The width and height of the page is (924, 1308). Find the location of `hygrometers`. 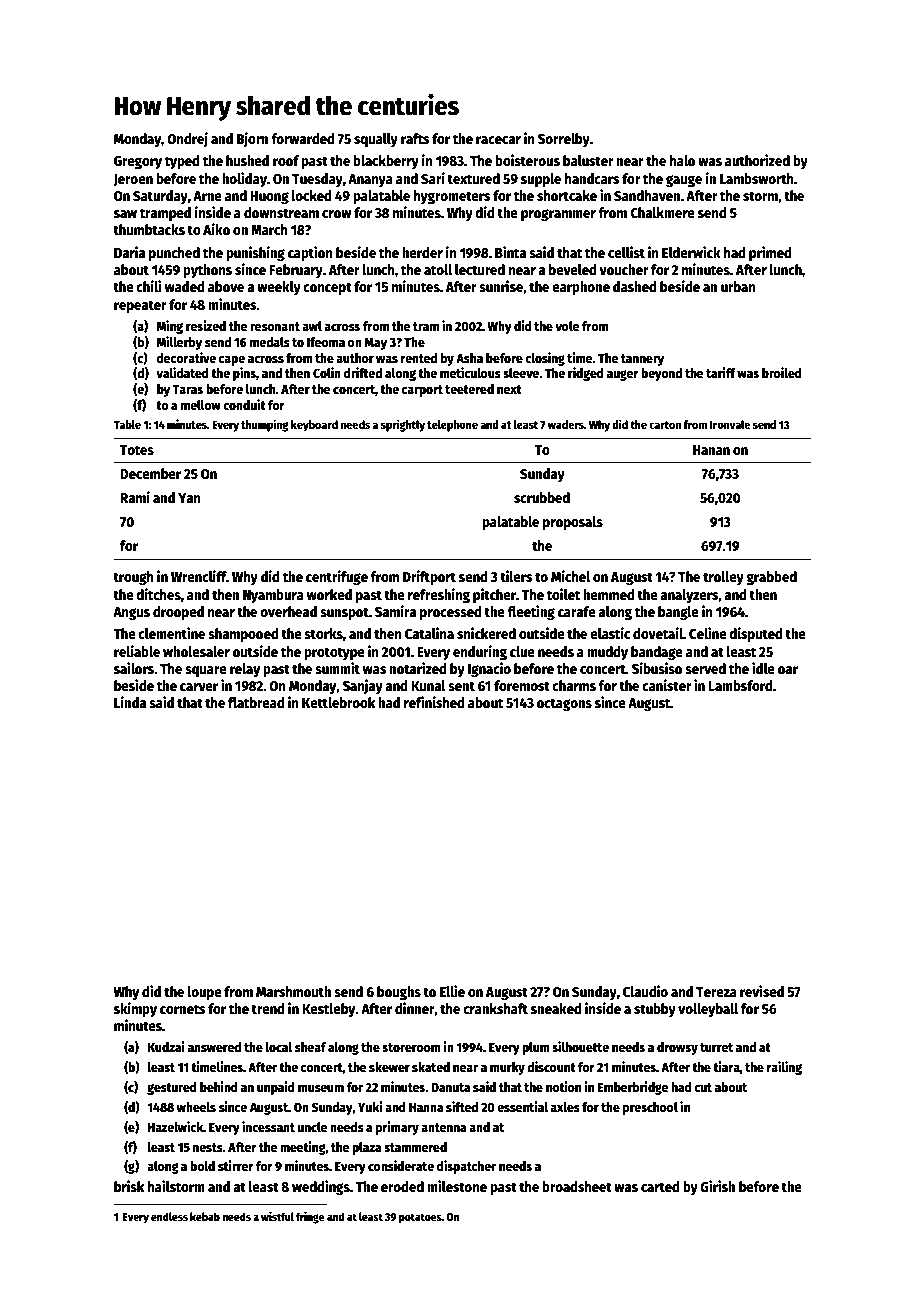

hygrometers is located at coordinates (452, 197).
